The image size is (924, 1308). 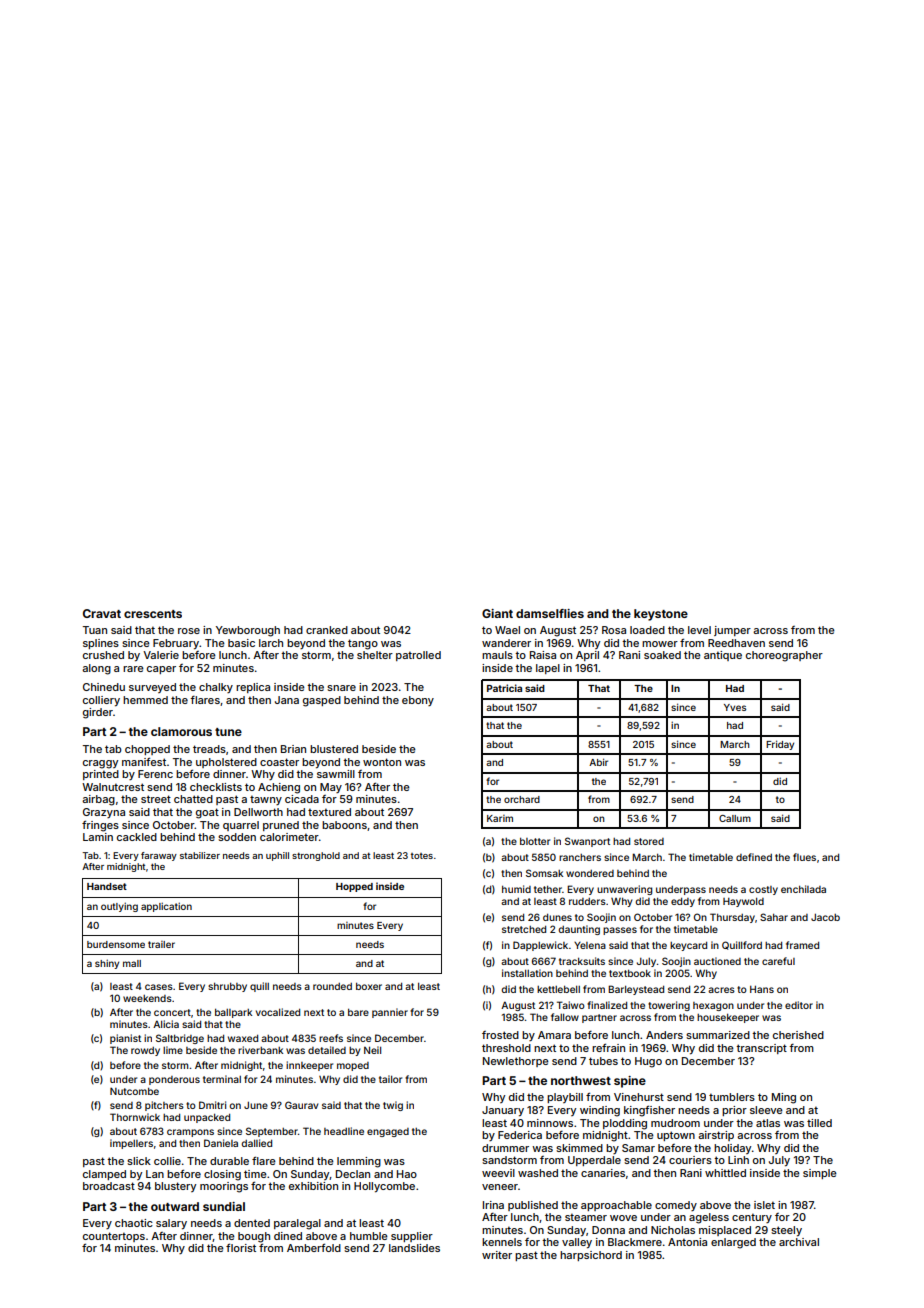 I want to click on faraway, so click(x=159, y=856).
